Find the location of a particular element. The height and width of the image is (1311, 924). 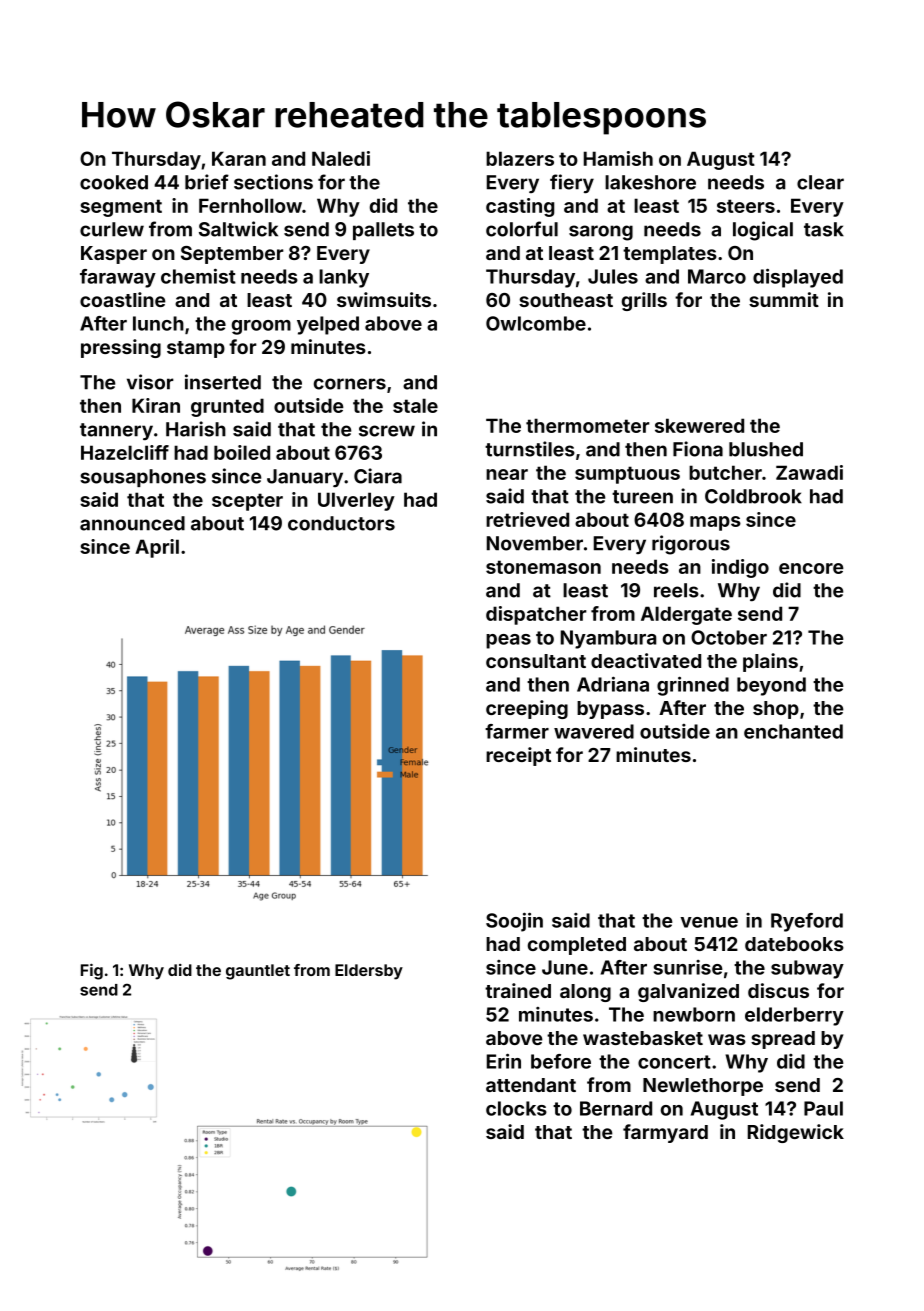

farmyard is located at coordinates (665, 1133).
